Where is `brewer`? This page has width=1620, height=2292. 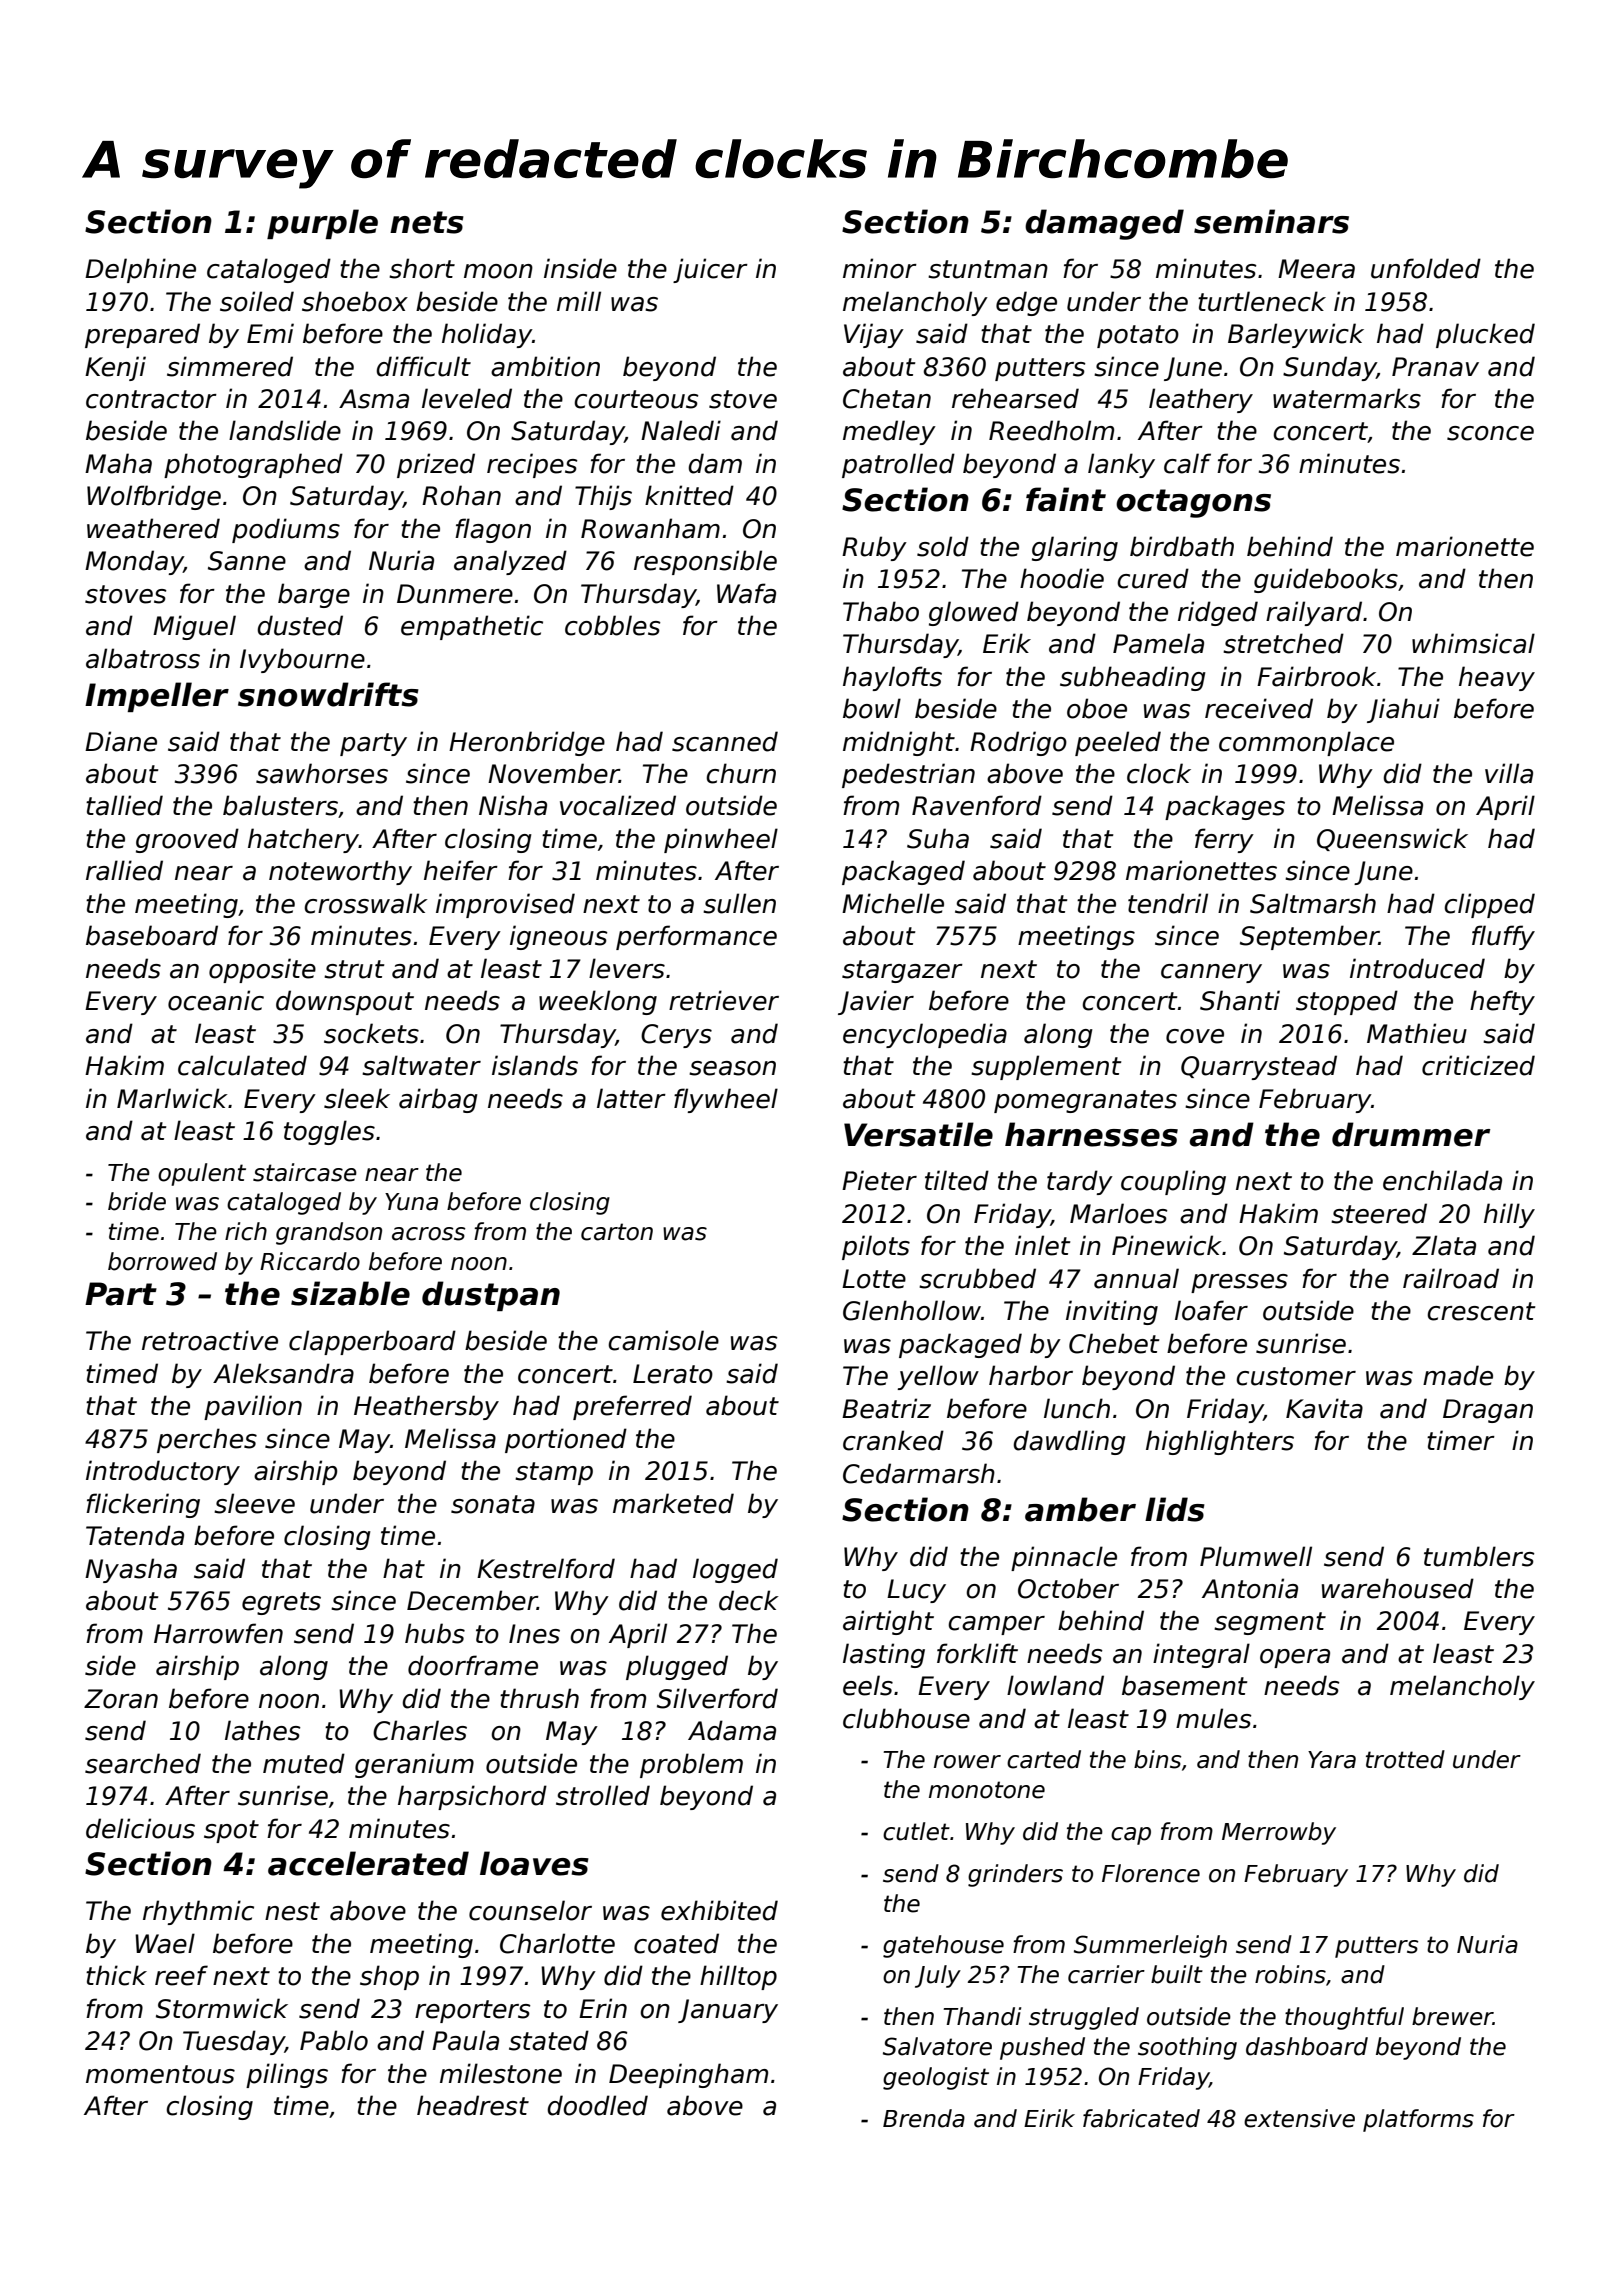 brewer is located at coordinates (1452, 2016).
